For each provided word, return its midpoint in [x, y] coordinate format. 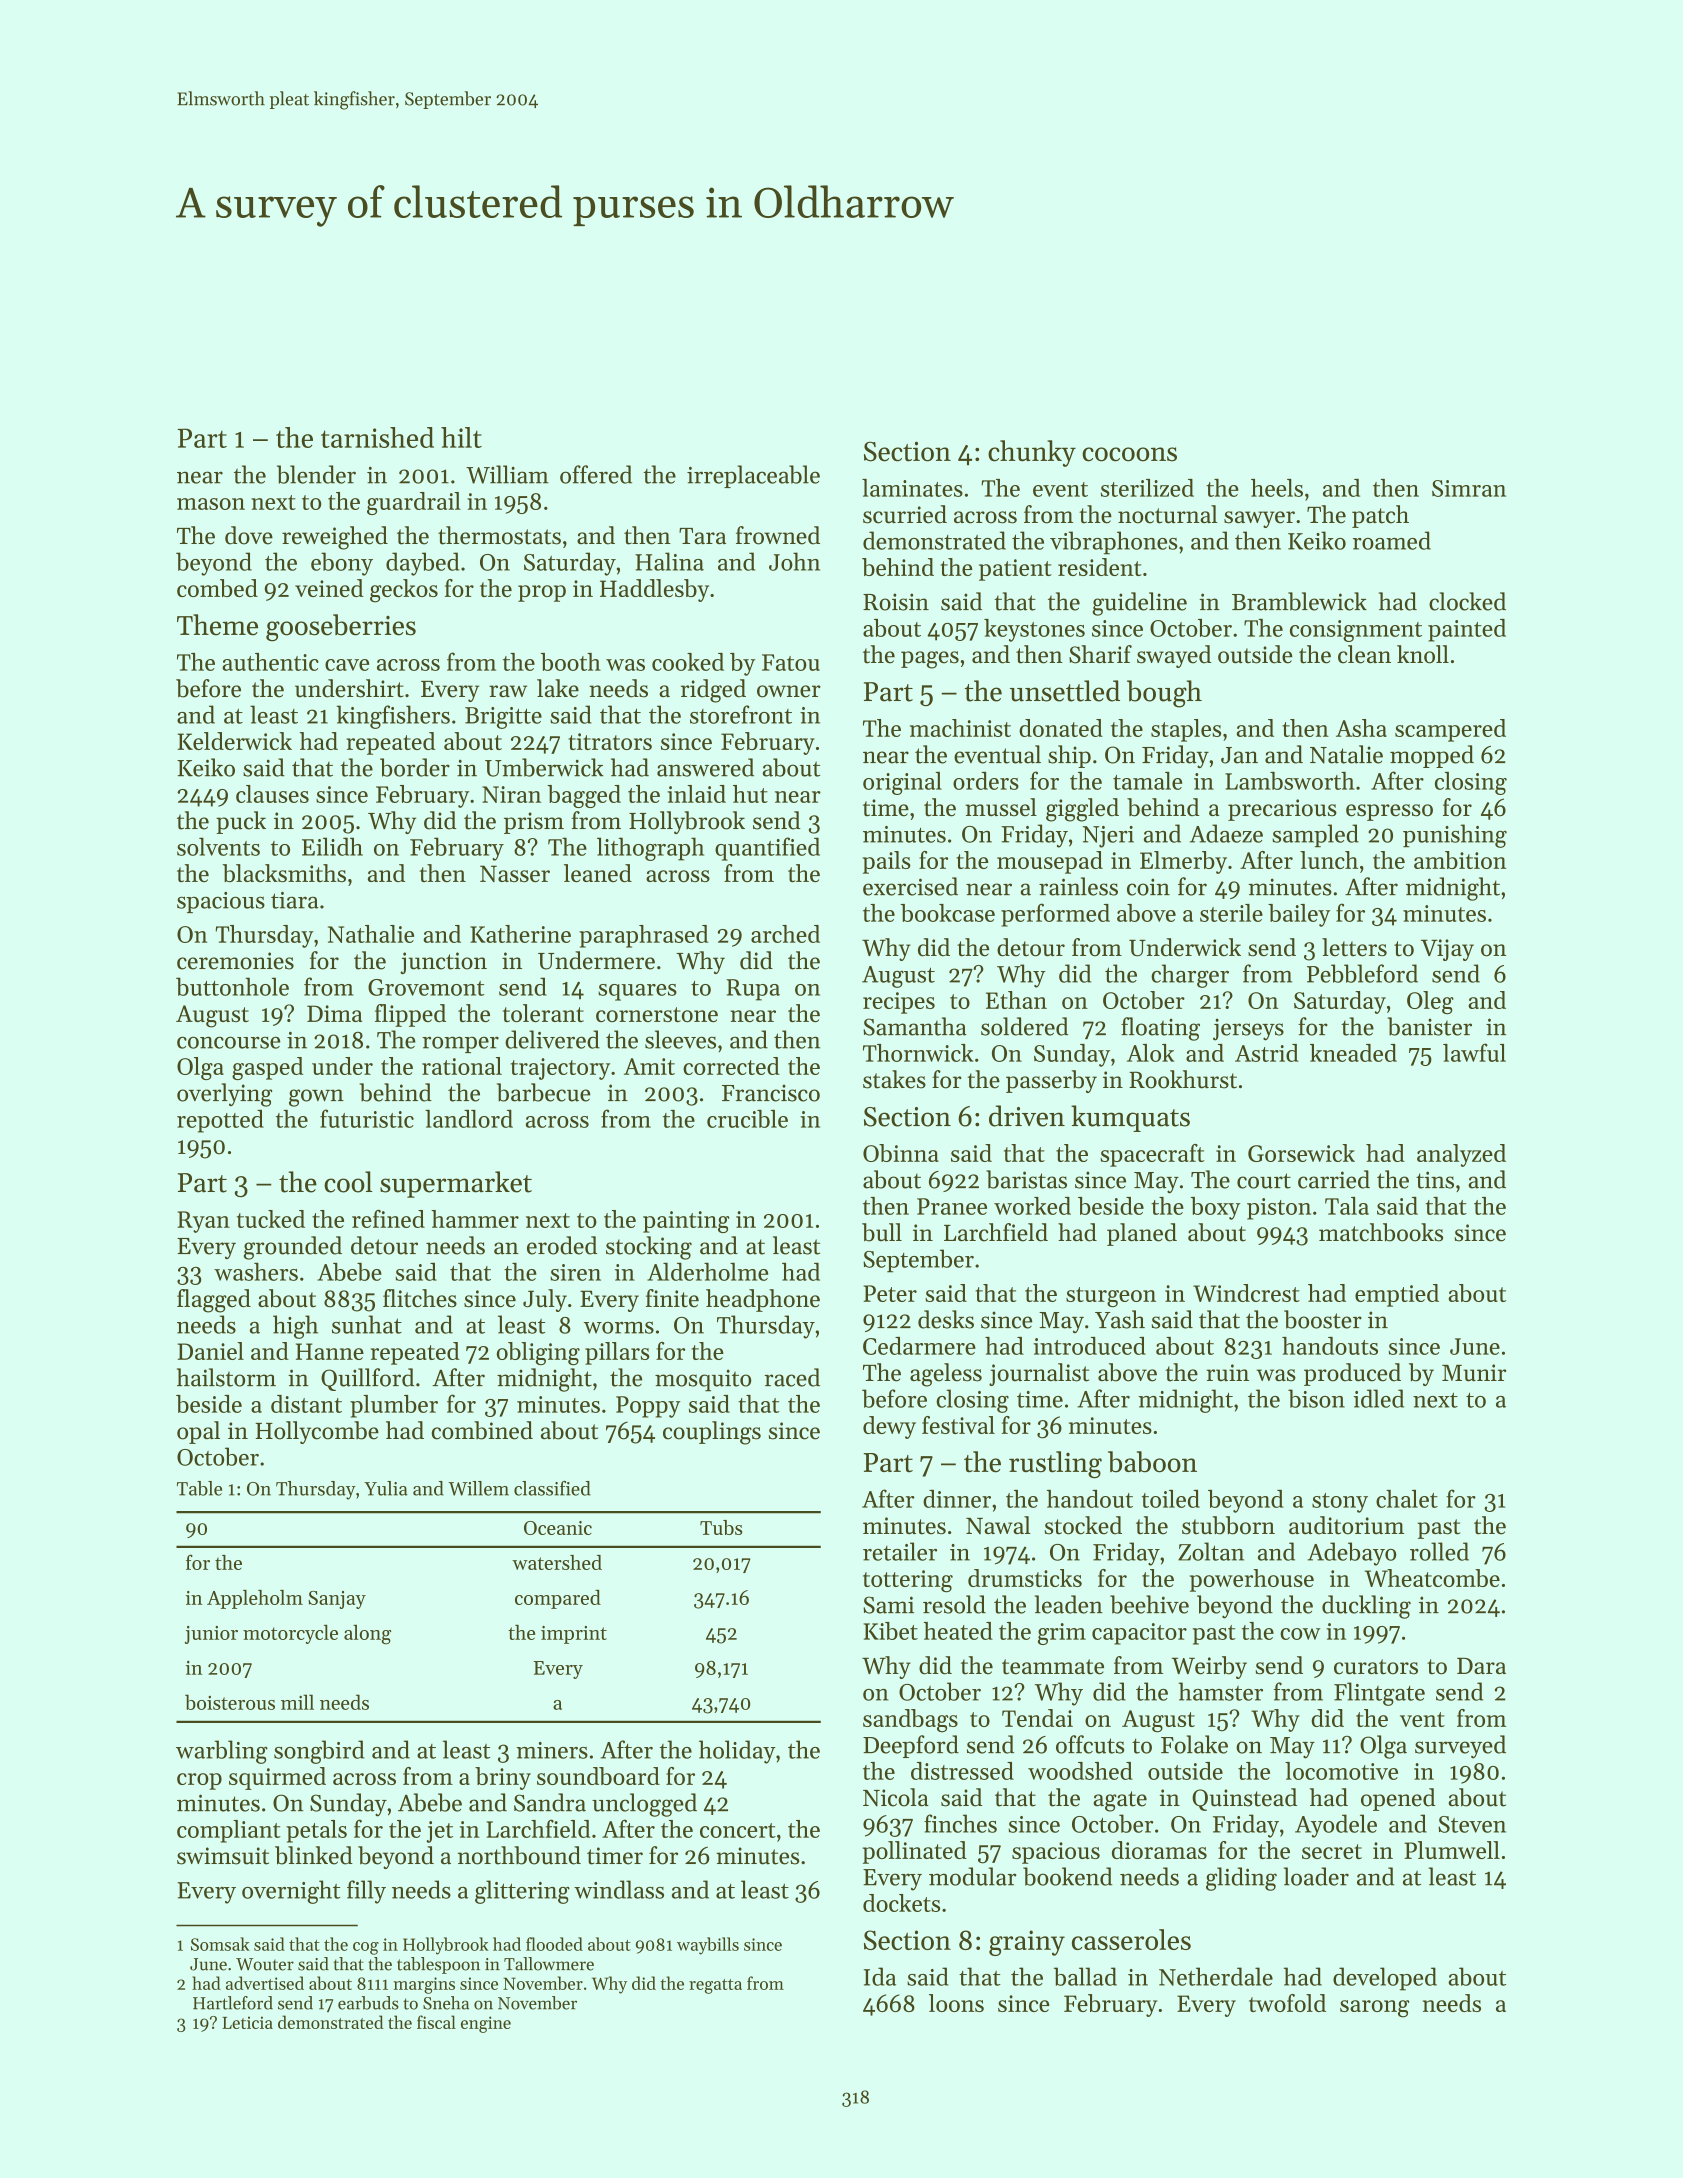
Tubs [721, 1527]
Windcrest [1246, 1293]
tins [1435, 1180]
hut [750, 794]
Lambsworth [1290, 781]
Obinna [901, 1153]
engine [486, 2024]
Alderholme [707, 1271]
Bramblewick [1299, 601]
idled [1379, 1398]
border [415, 767]
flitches [420, 1298]
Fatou [791, 662]
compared [558, 1599]
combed [217, 588]
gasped [267, 1068]
